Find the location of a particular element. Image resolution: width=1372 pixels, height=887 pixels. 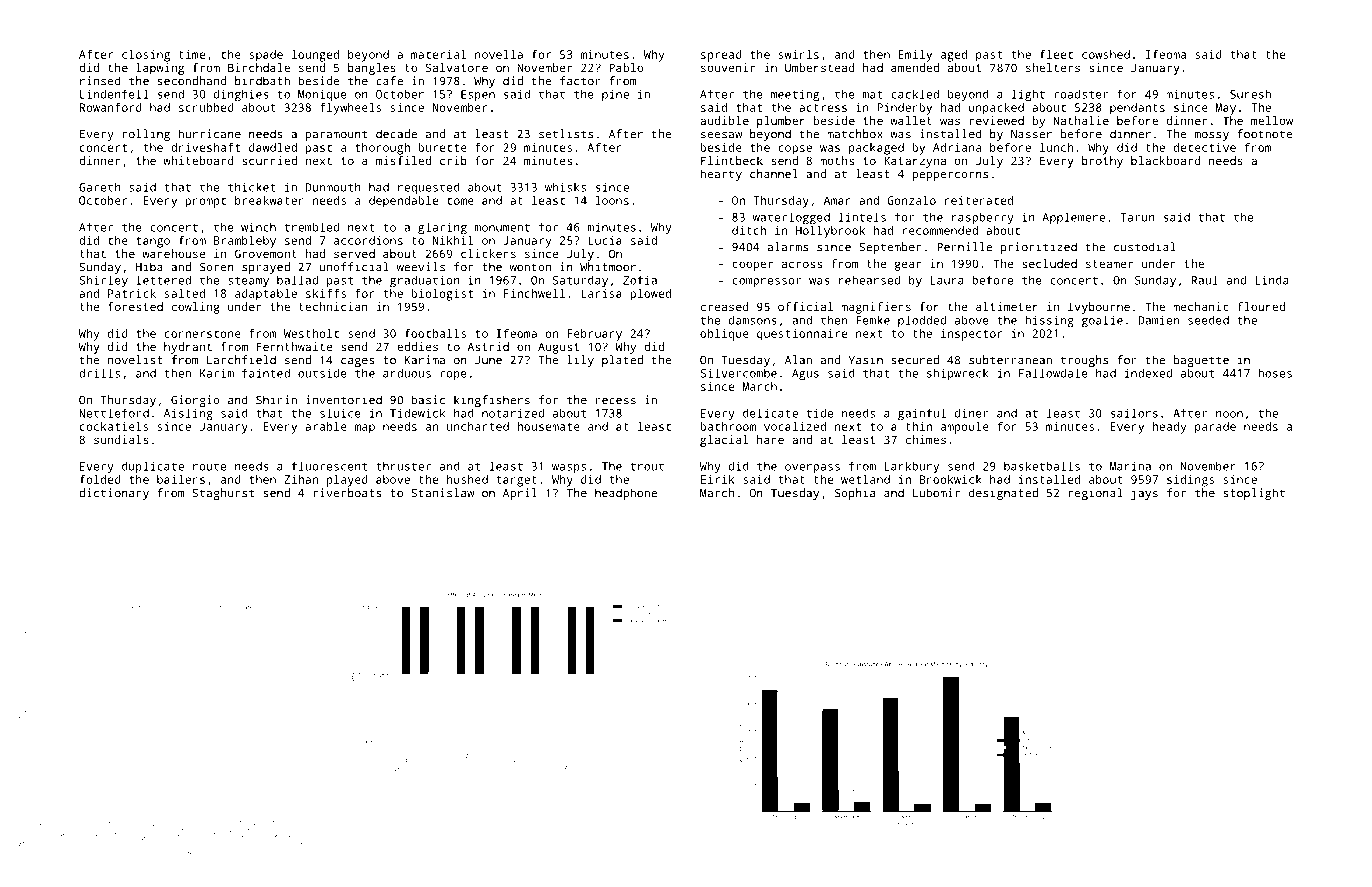

lapwing is located at coordinates (160, 69).
